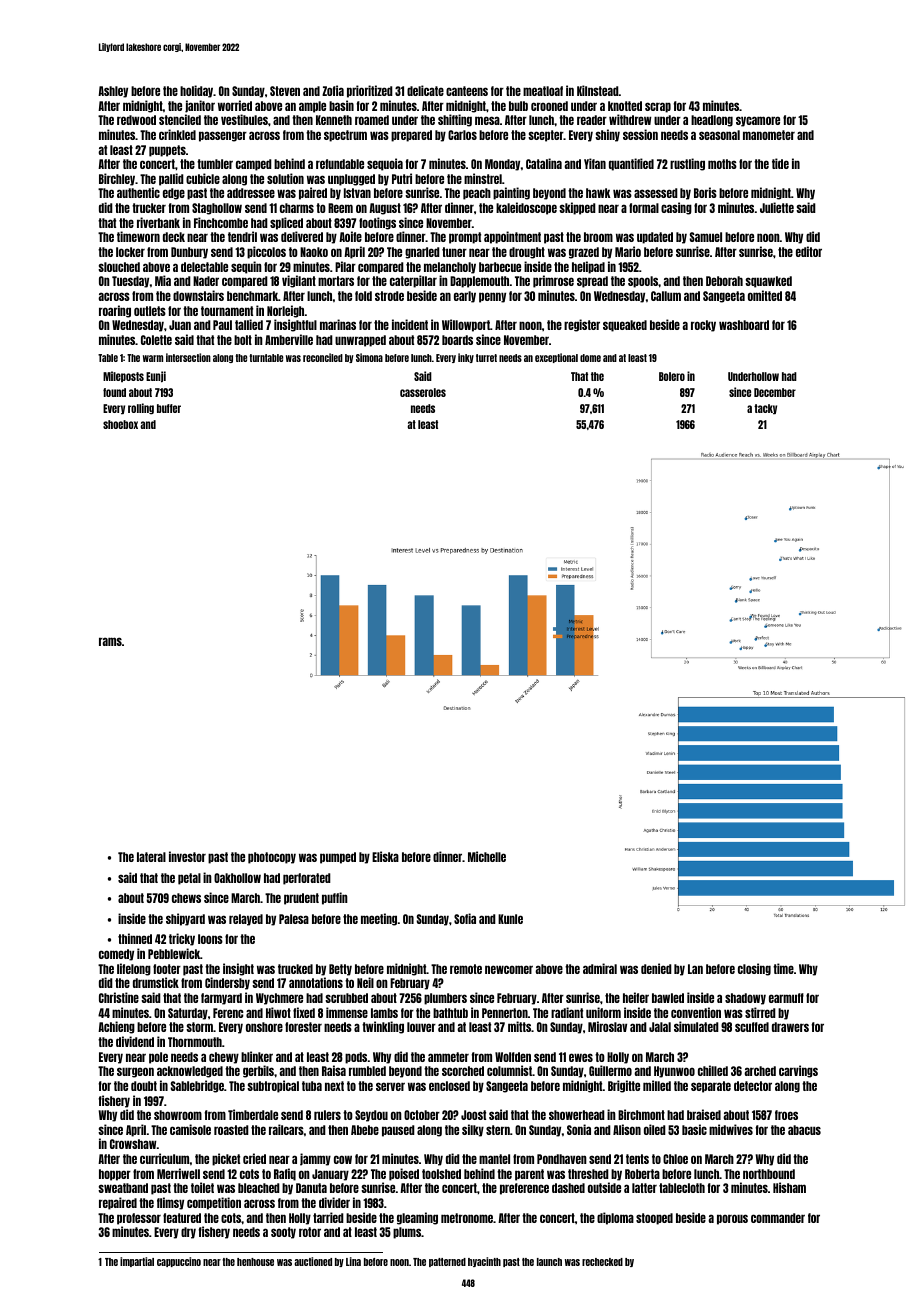 This screenshot has height=1308, width=924. What do you see at coordinates (473, 1115) in the screenshot?
I see `Joost` at bounding box center [473, 1115].
